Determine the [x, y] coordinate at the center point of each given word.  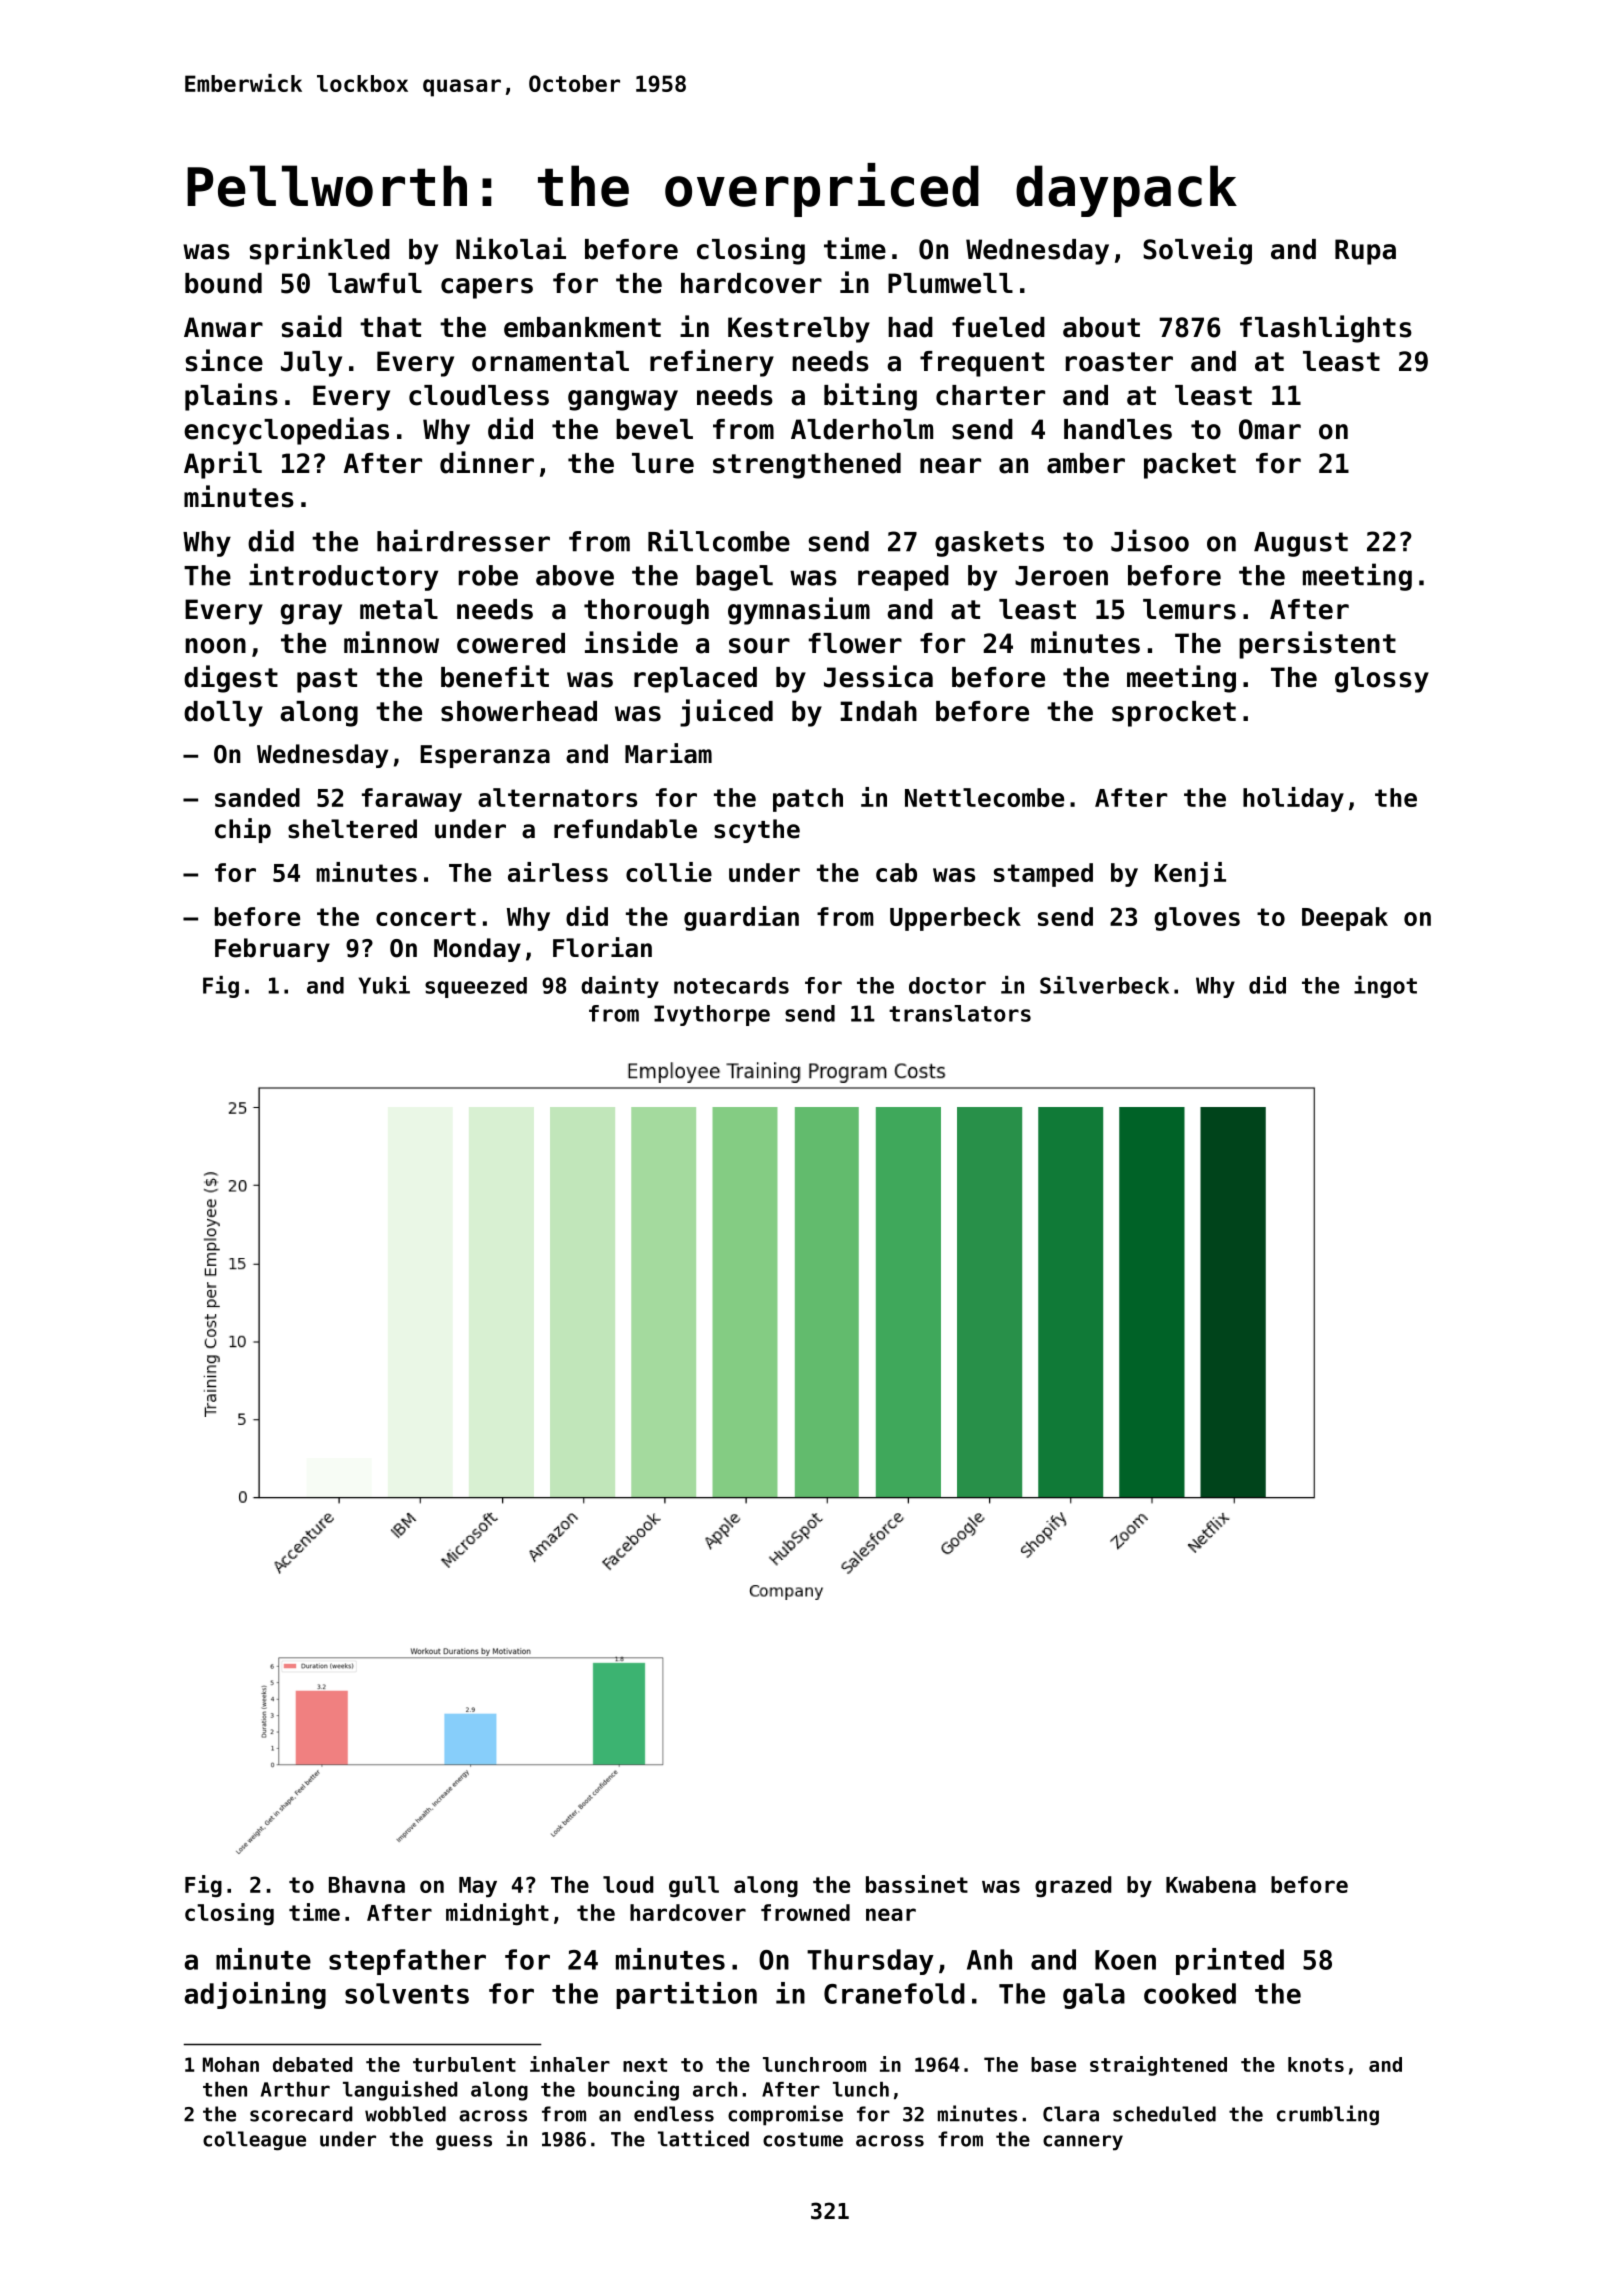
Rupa [1365, 252]
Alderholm [862, 429]
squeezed [476, 987]
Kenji [1190, 874]
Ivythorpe [712, 1015]
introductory [343, 577]
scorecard [301, 2114]
